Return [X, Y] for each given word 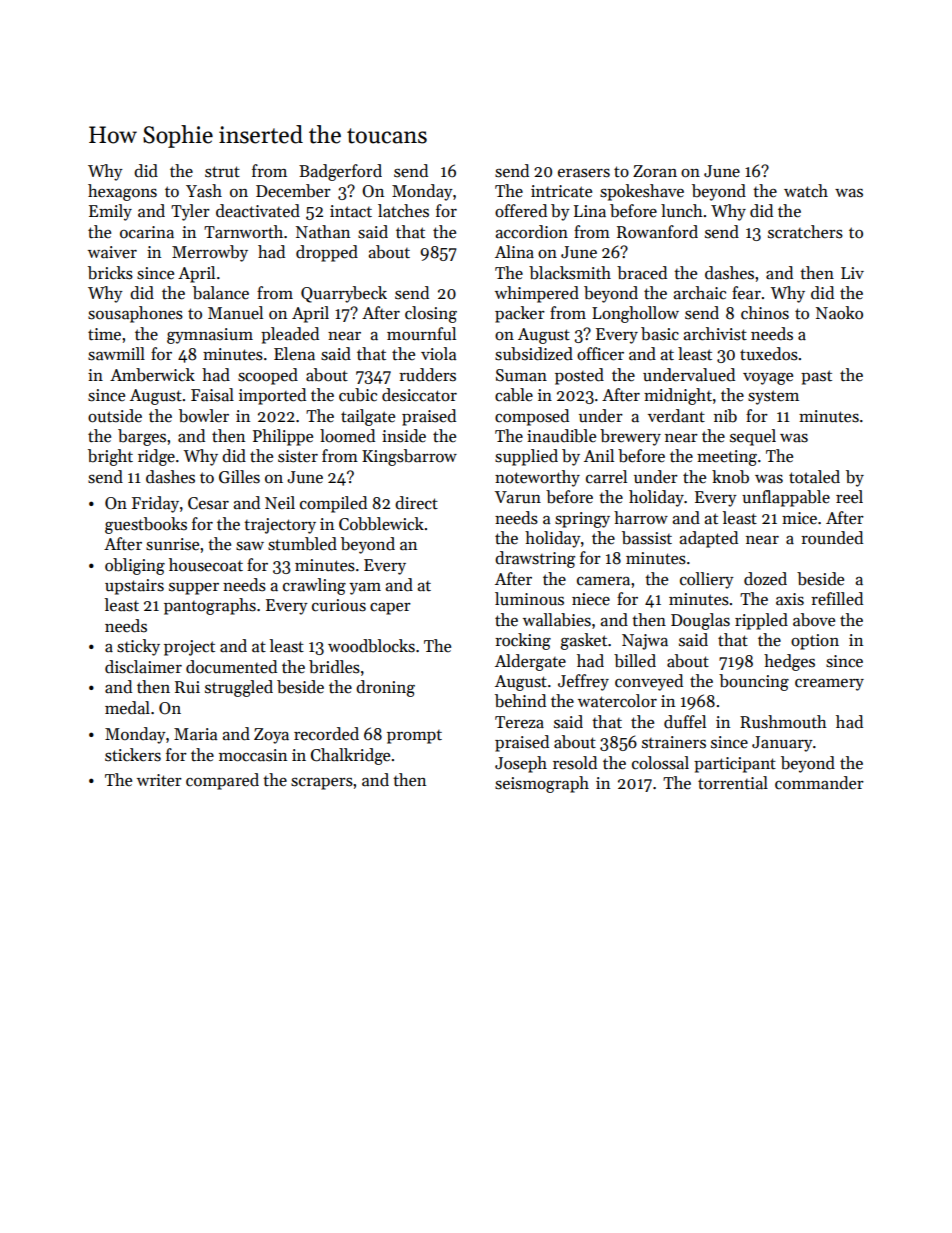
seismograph [542, 784]
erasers [584, 173]
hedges [789, 662]
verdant [676, 416]
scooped [268, 376]
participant [735, 765]
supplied [526, 457]
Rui [187, 687]
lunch [682, 211]
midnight [678, 396]
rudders [427, 375]
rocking [523, 641]
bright [110, 457]
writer [159, 780]
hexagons [122, 192]
